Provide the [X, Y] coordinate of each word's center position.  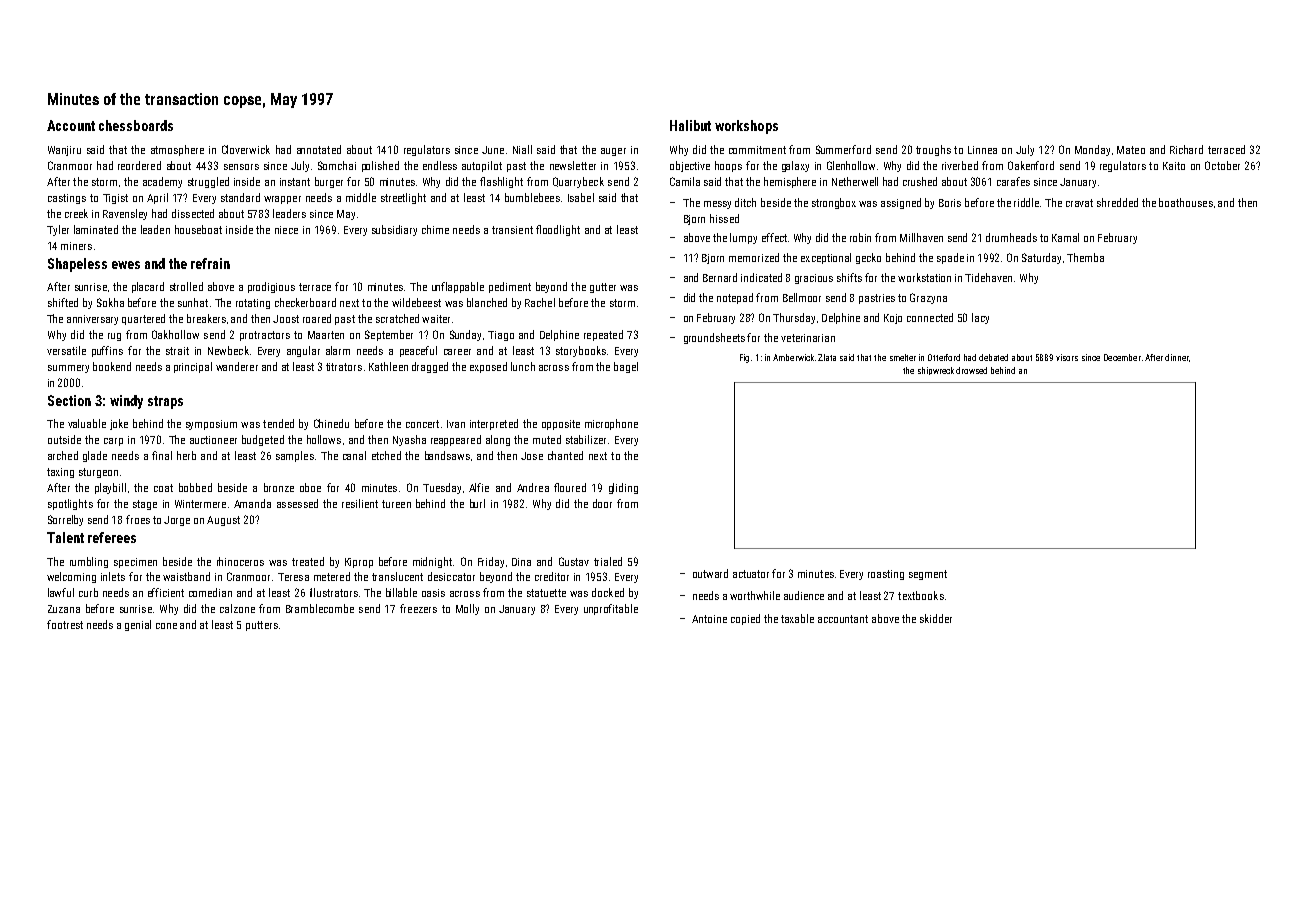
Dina [521, 562]
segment [928, 575]
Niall [522, 149]
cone [166, 626]
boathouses [1186, 202]
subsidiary [394, 230]
